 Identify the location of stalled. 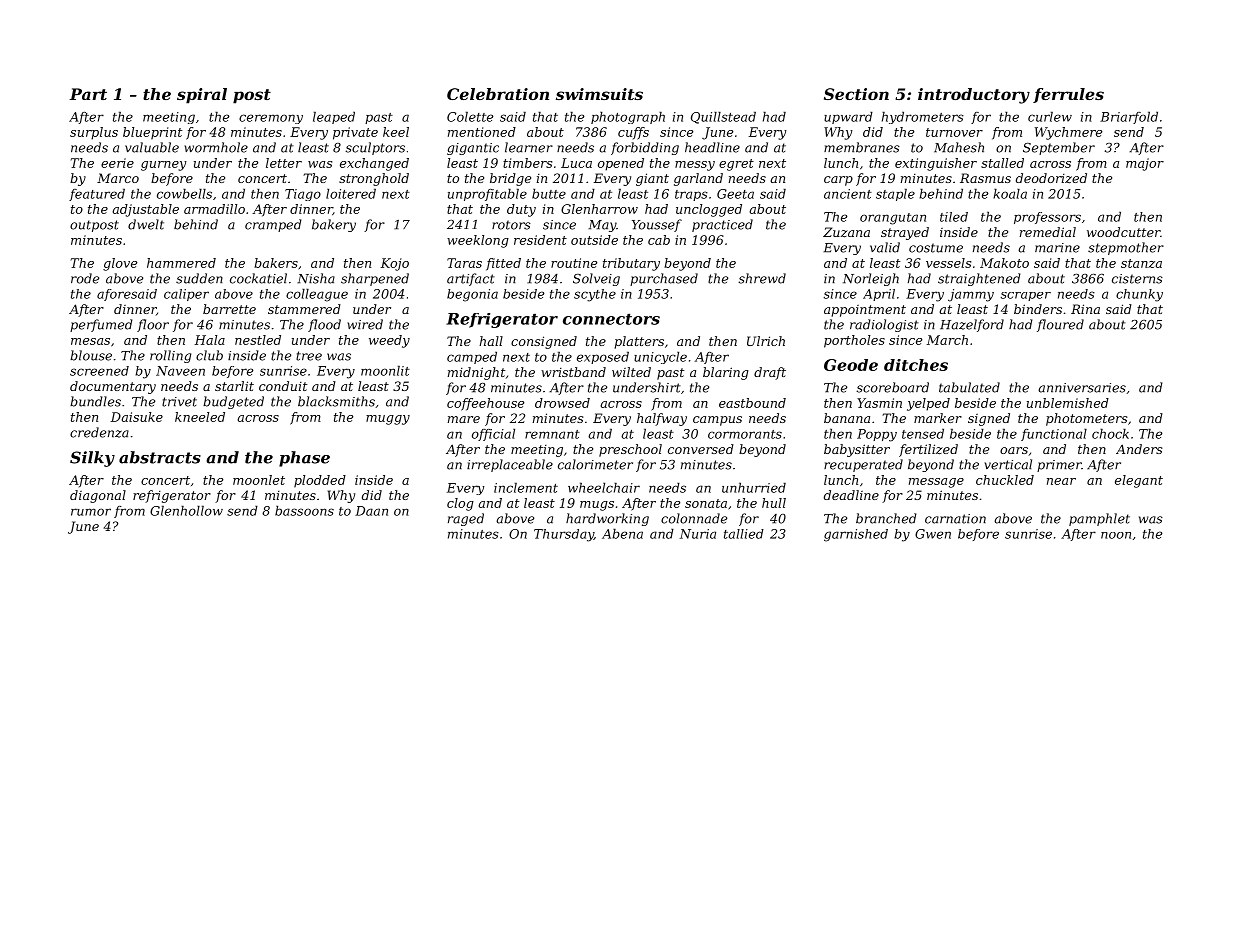
(1002, 163).
